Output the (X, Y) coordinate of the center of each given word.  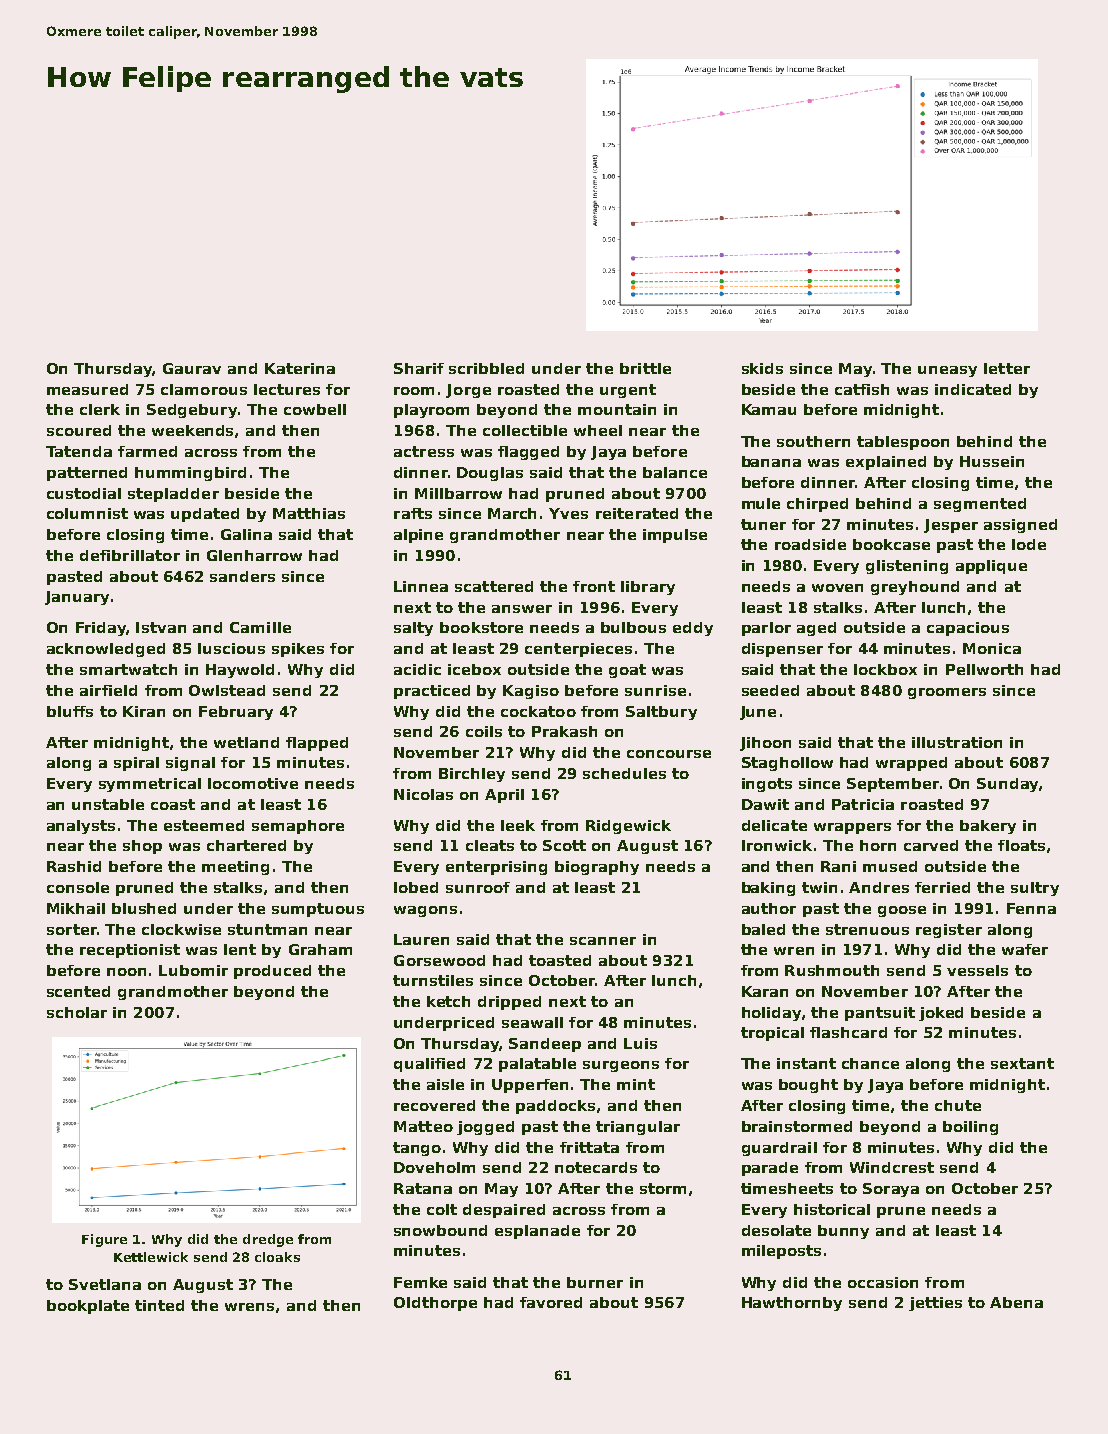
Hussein (992, 461)
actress (424, 451)
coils (484, 731)
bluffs (70, 711)
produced (272, 972)
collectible (525, 430)
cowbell (315, 409)
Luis (640, 1043)
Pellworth (984, 669)
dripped (509, 1003)
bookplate (88, 1307)
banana (771, 461)
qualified (429, 1065)
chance (870, 1063)
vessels (977, 970)
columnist (87, 513)
